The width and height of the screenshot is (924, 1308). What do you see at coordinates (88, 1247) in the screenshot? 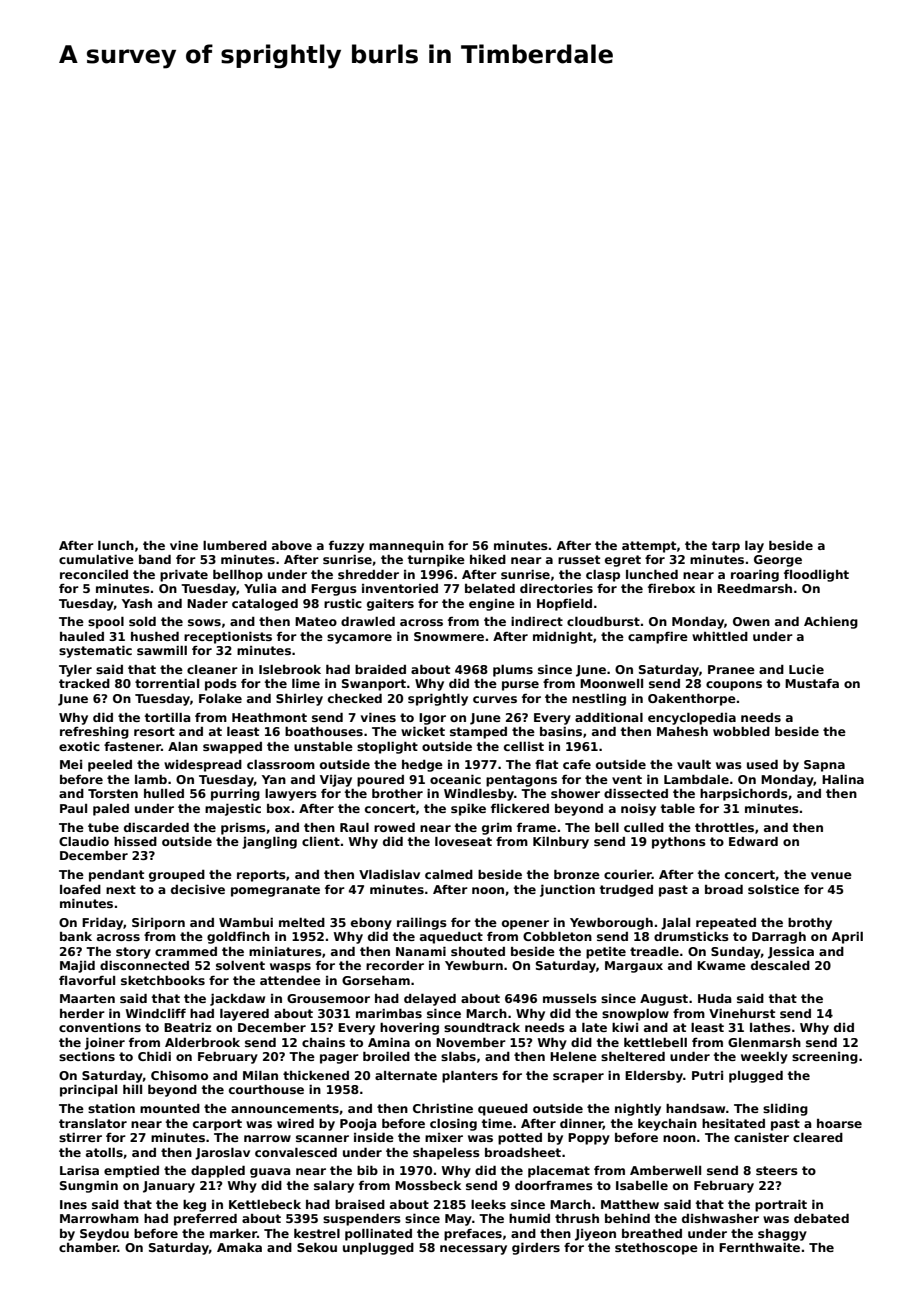
I see `chamber` at bounding box center [88, 1247].
